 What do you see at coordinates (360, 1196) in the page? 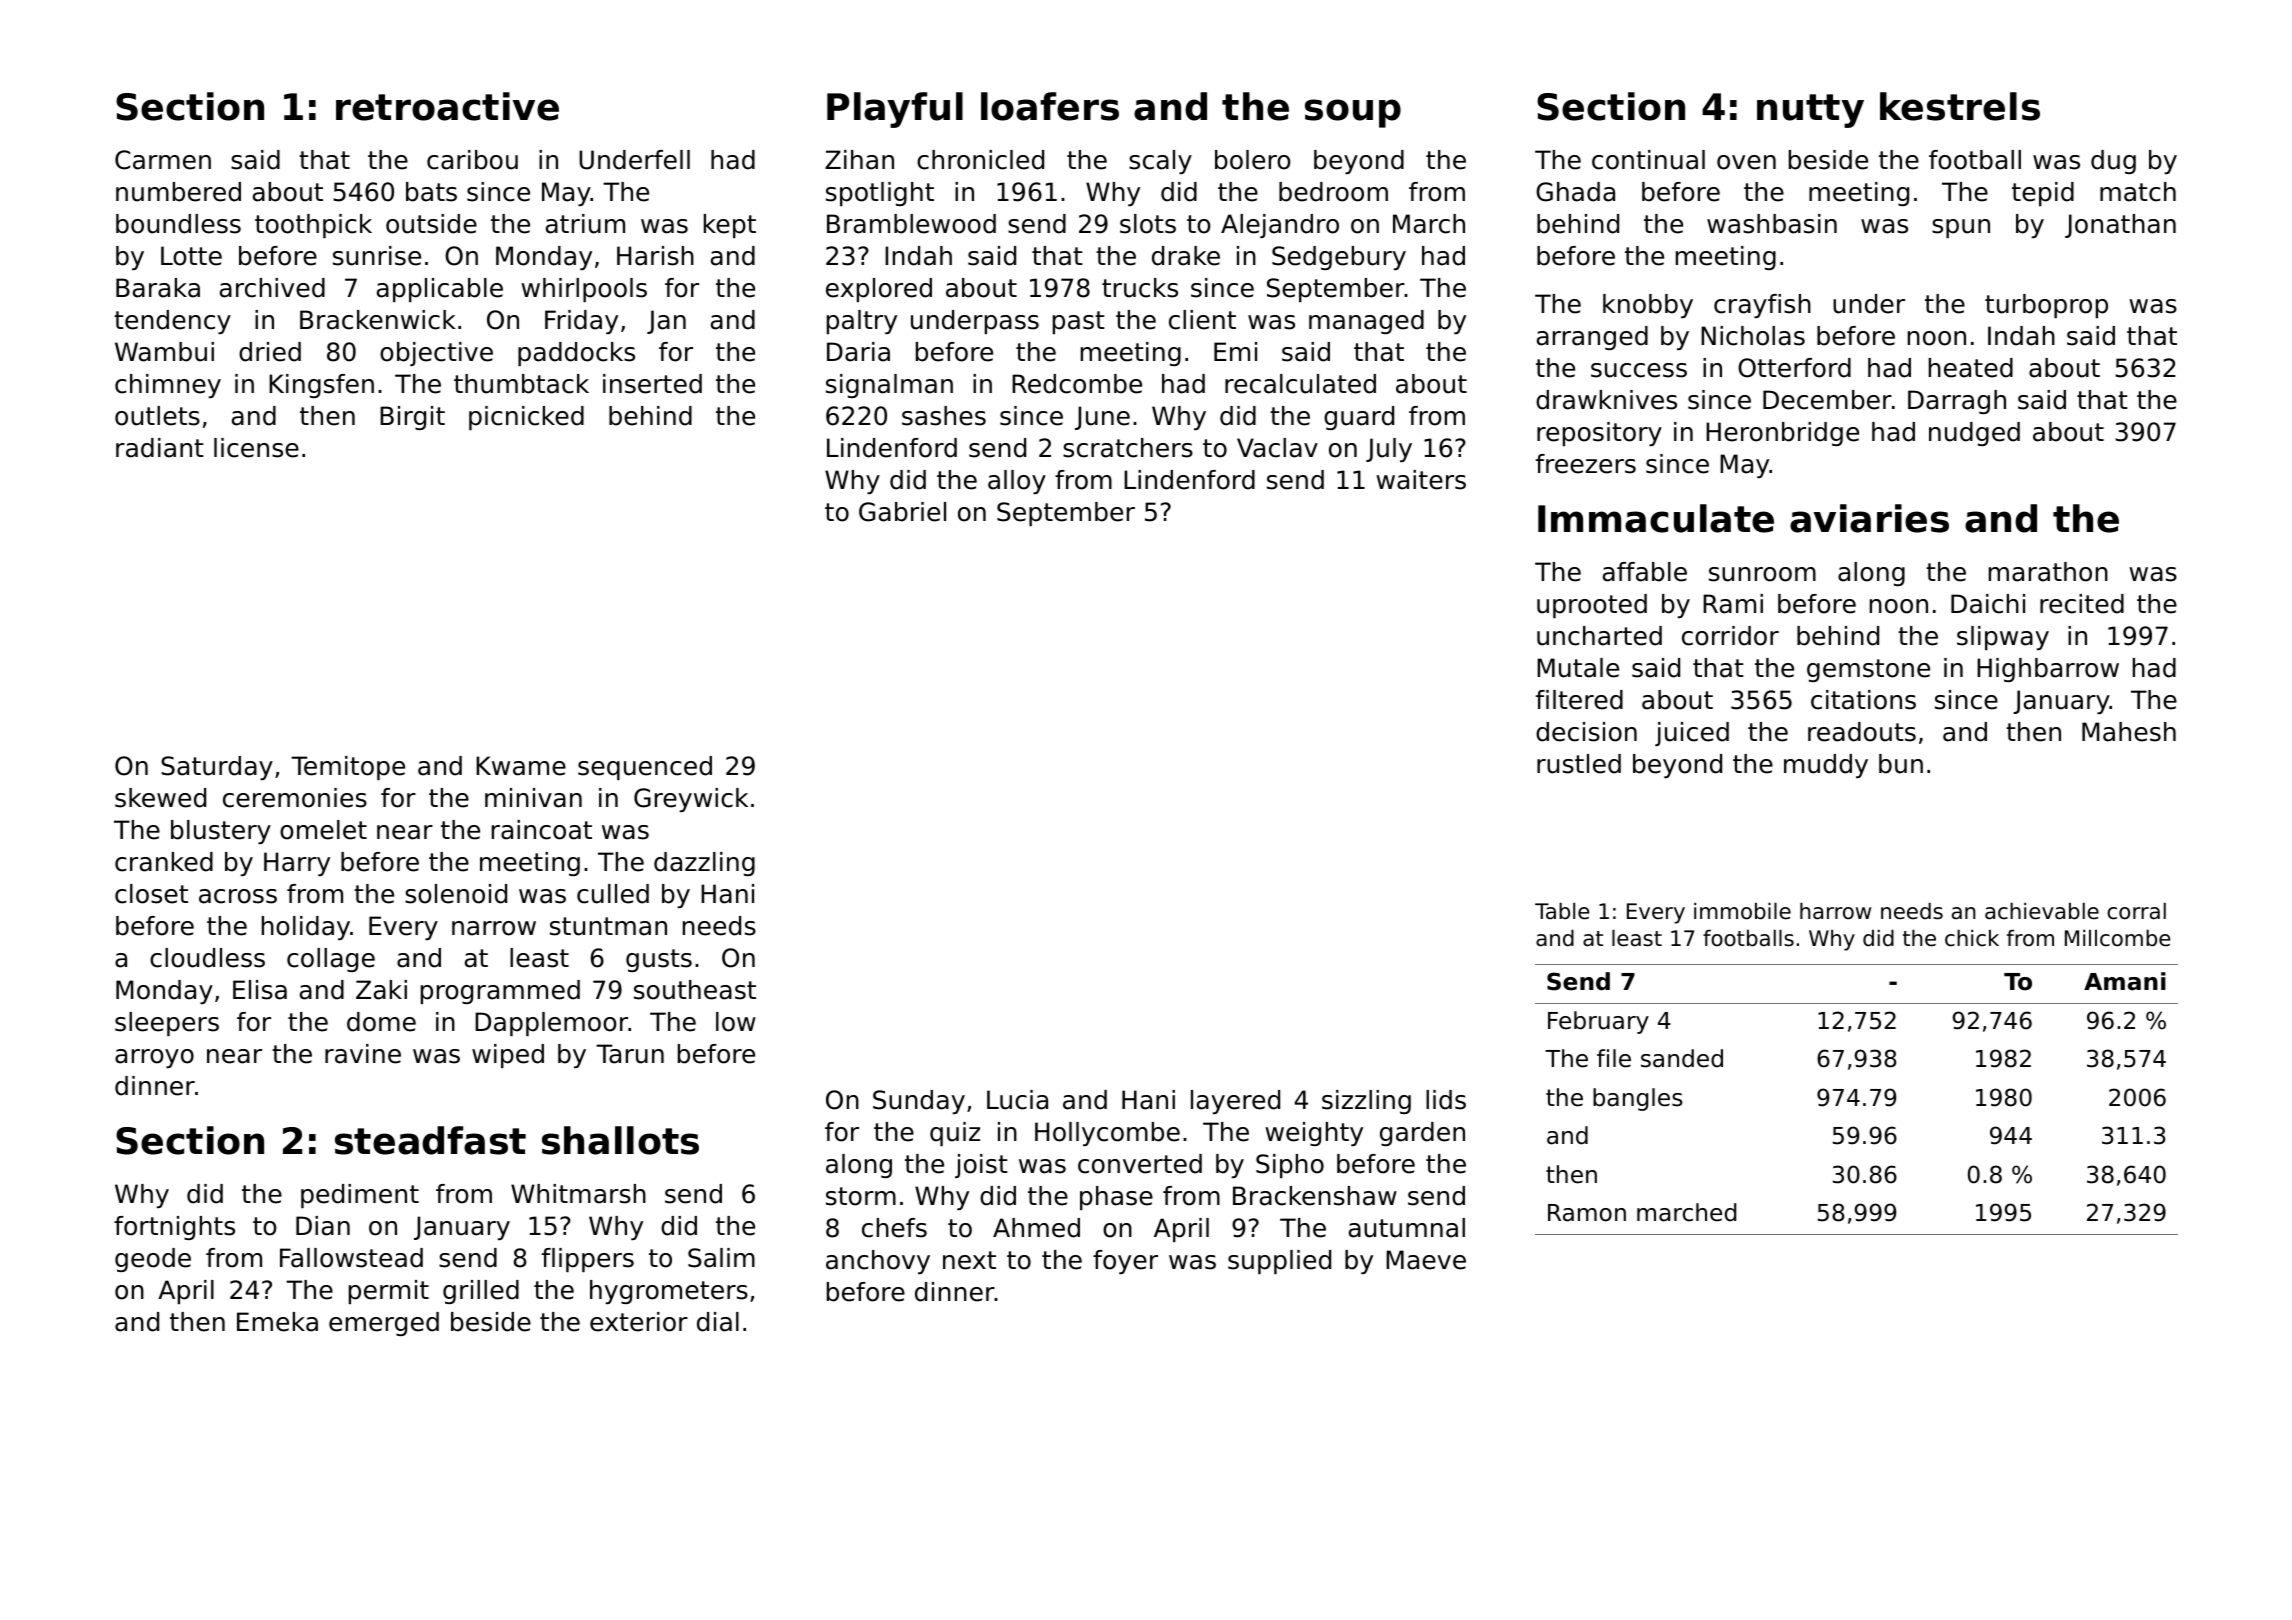
I see `pediment` at bounding box center [360, 1196].
